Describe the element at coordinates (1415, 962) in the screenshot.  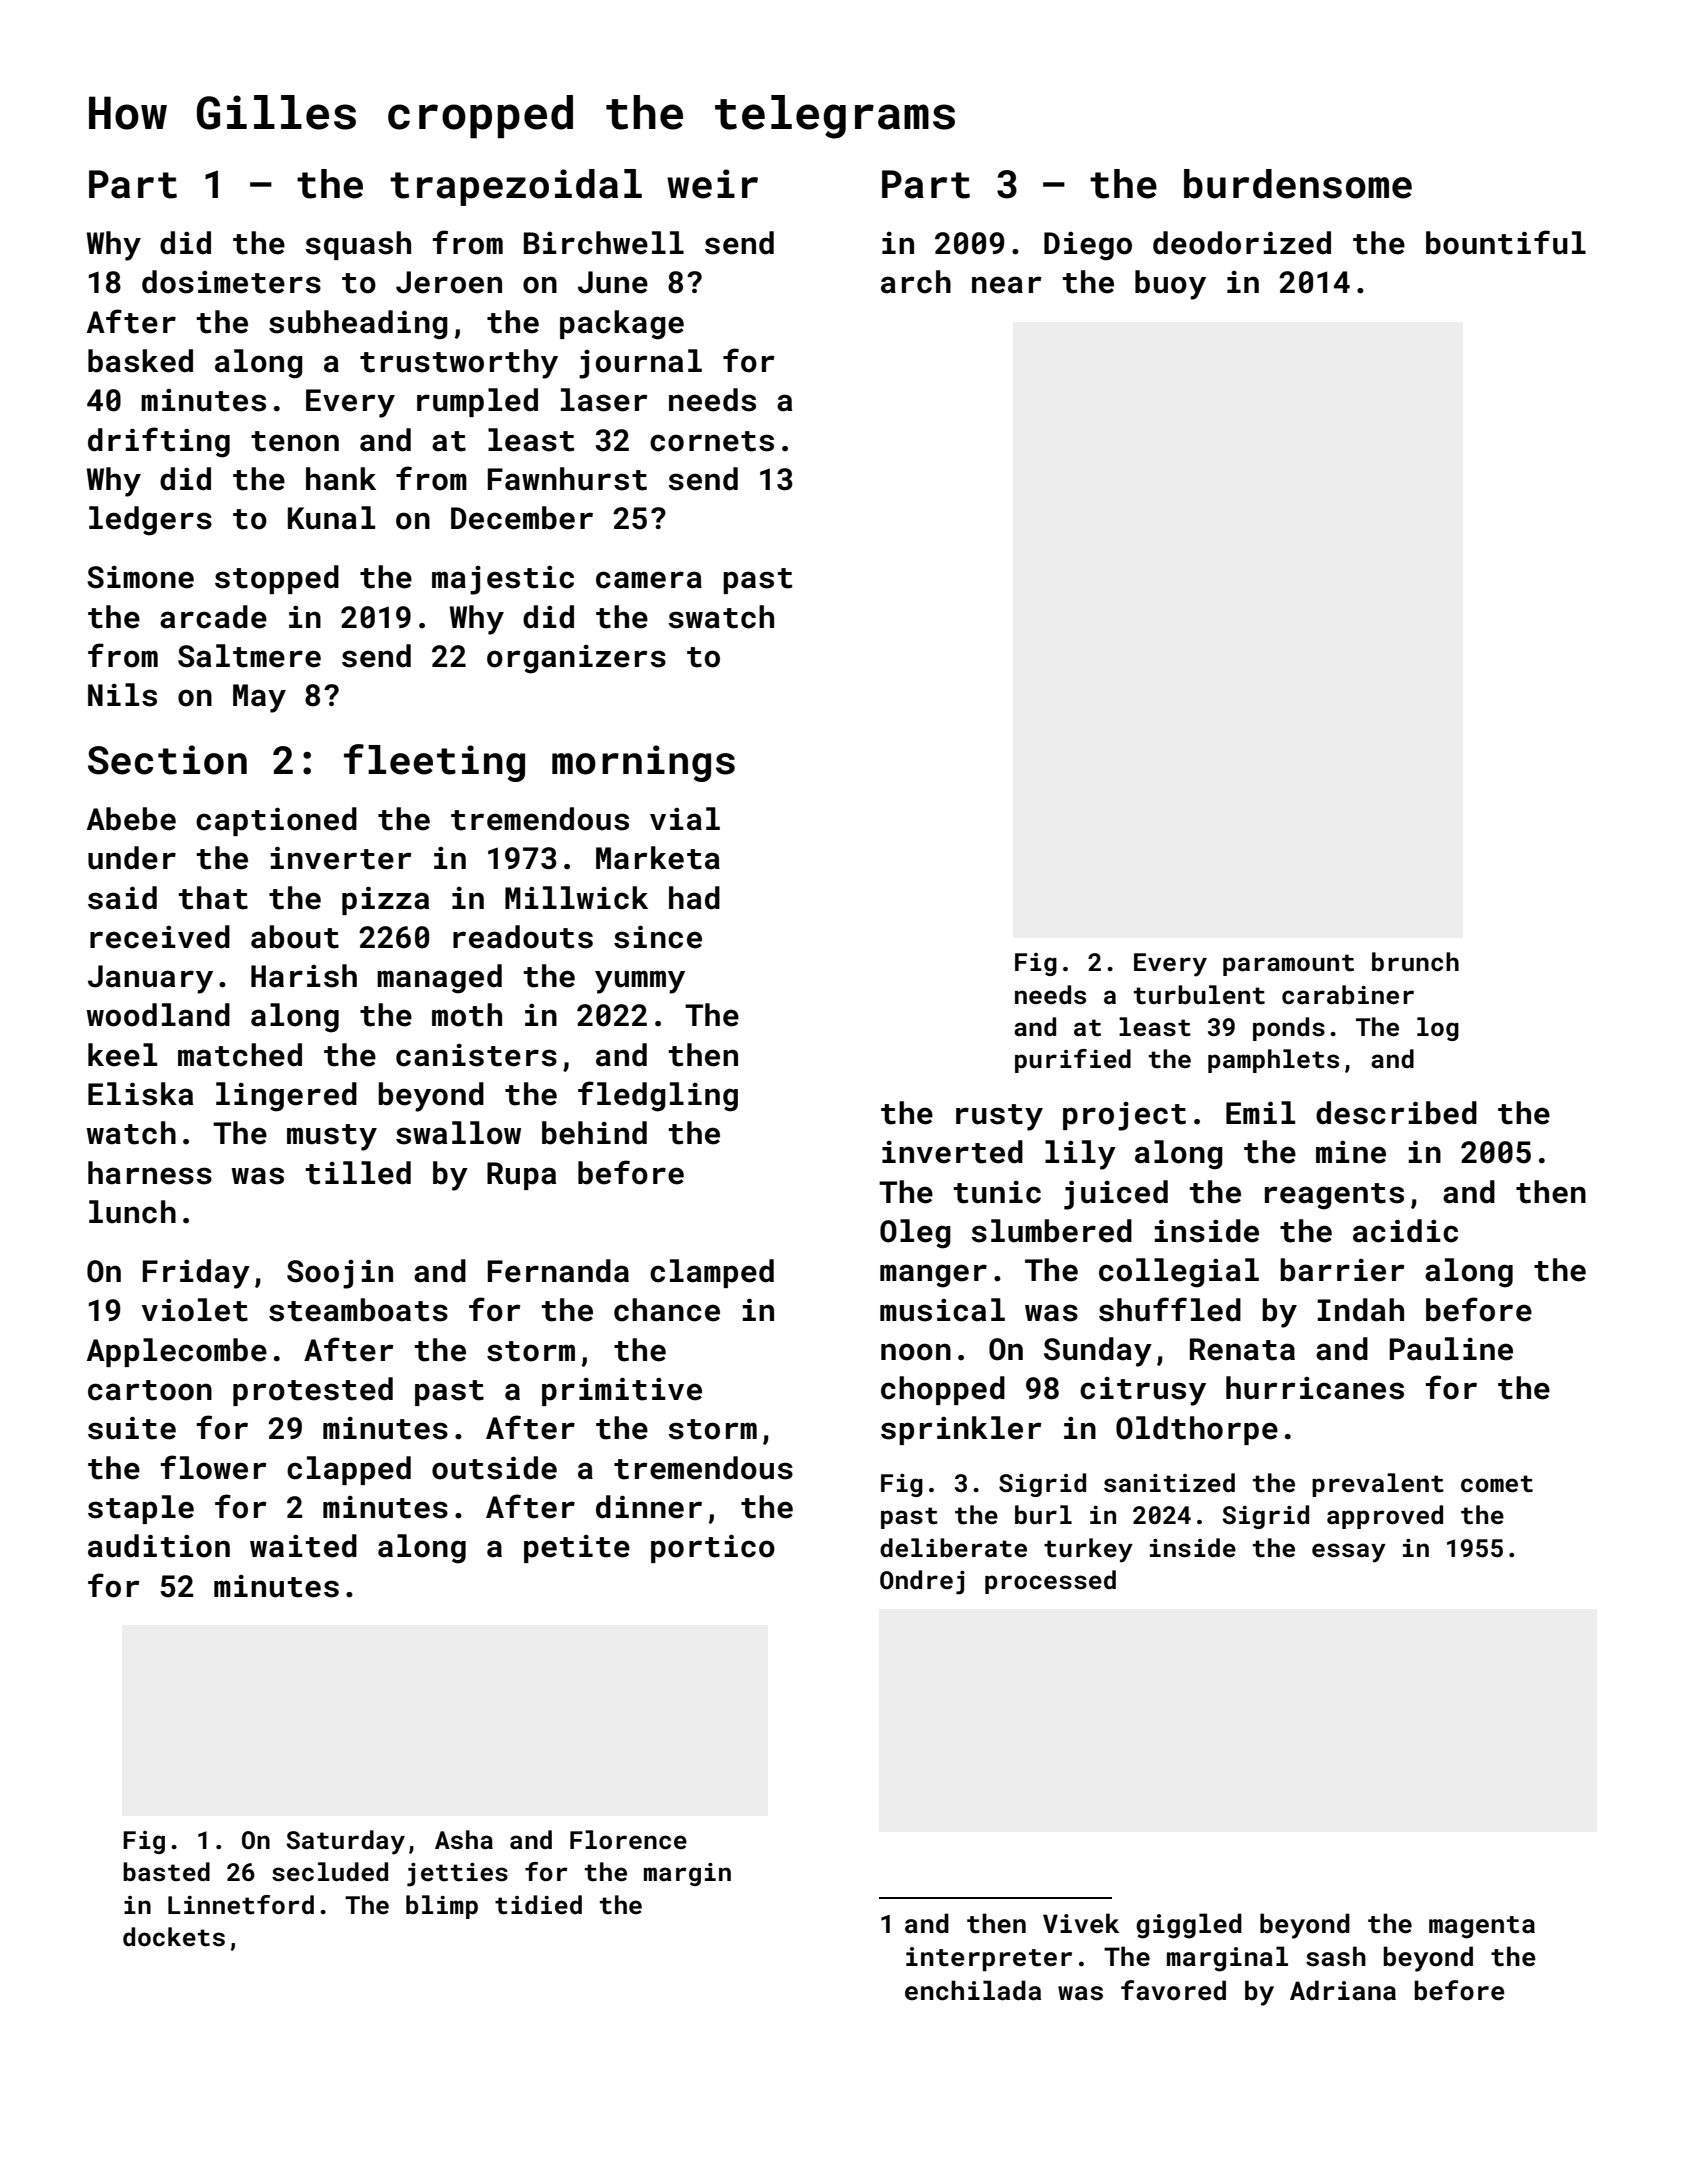
I see `brunch` at that location.
